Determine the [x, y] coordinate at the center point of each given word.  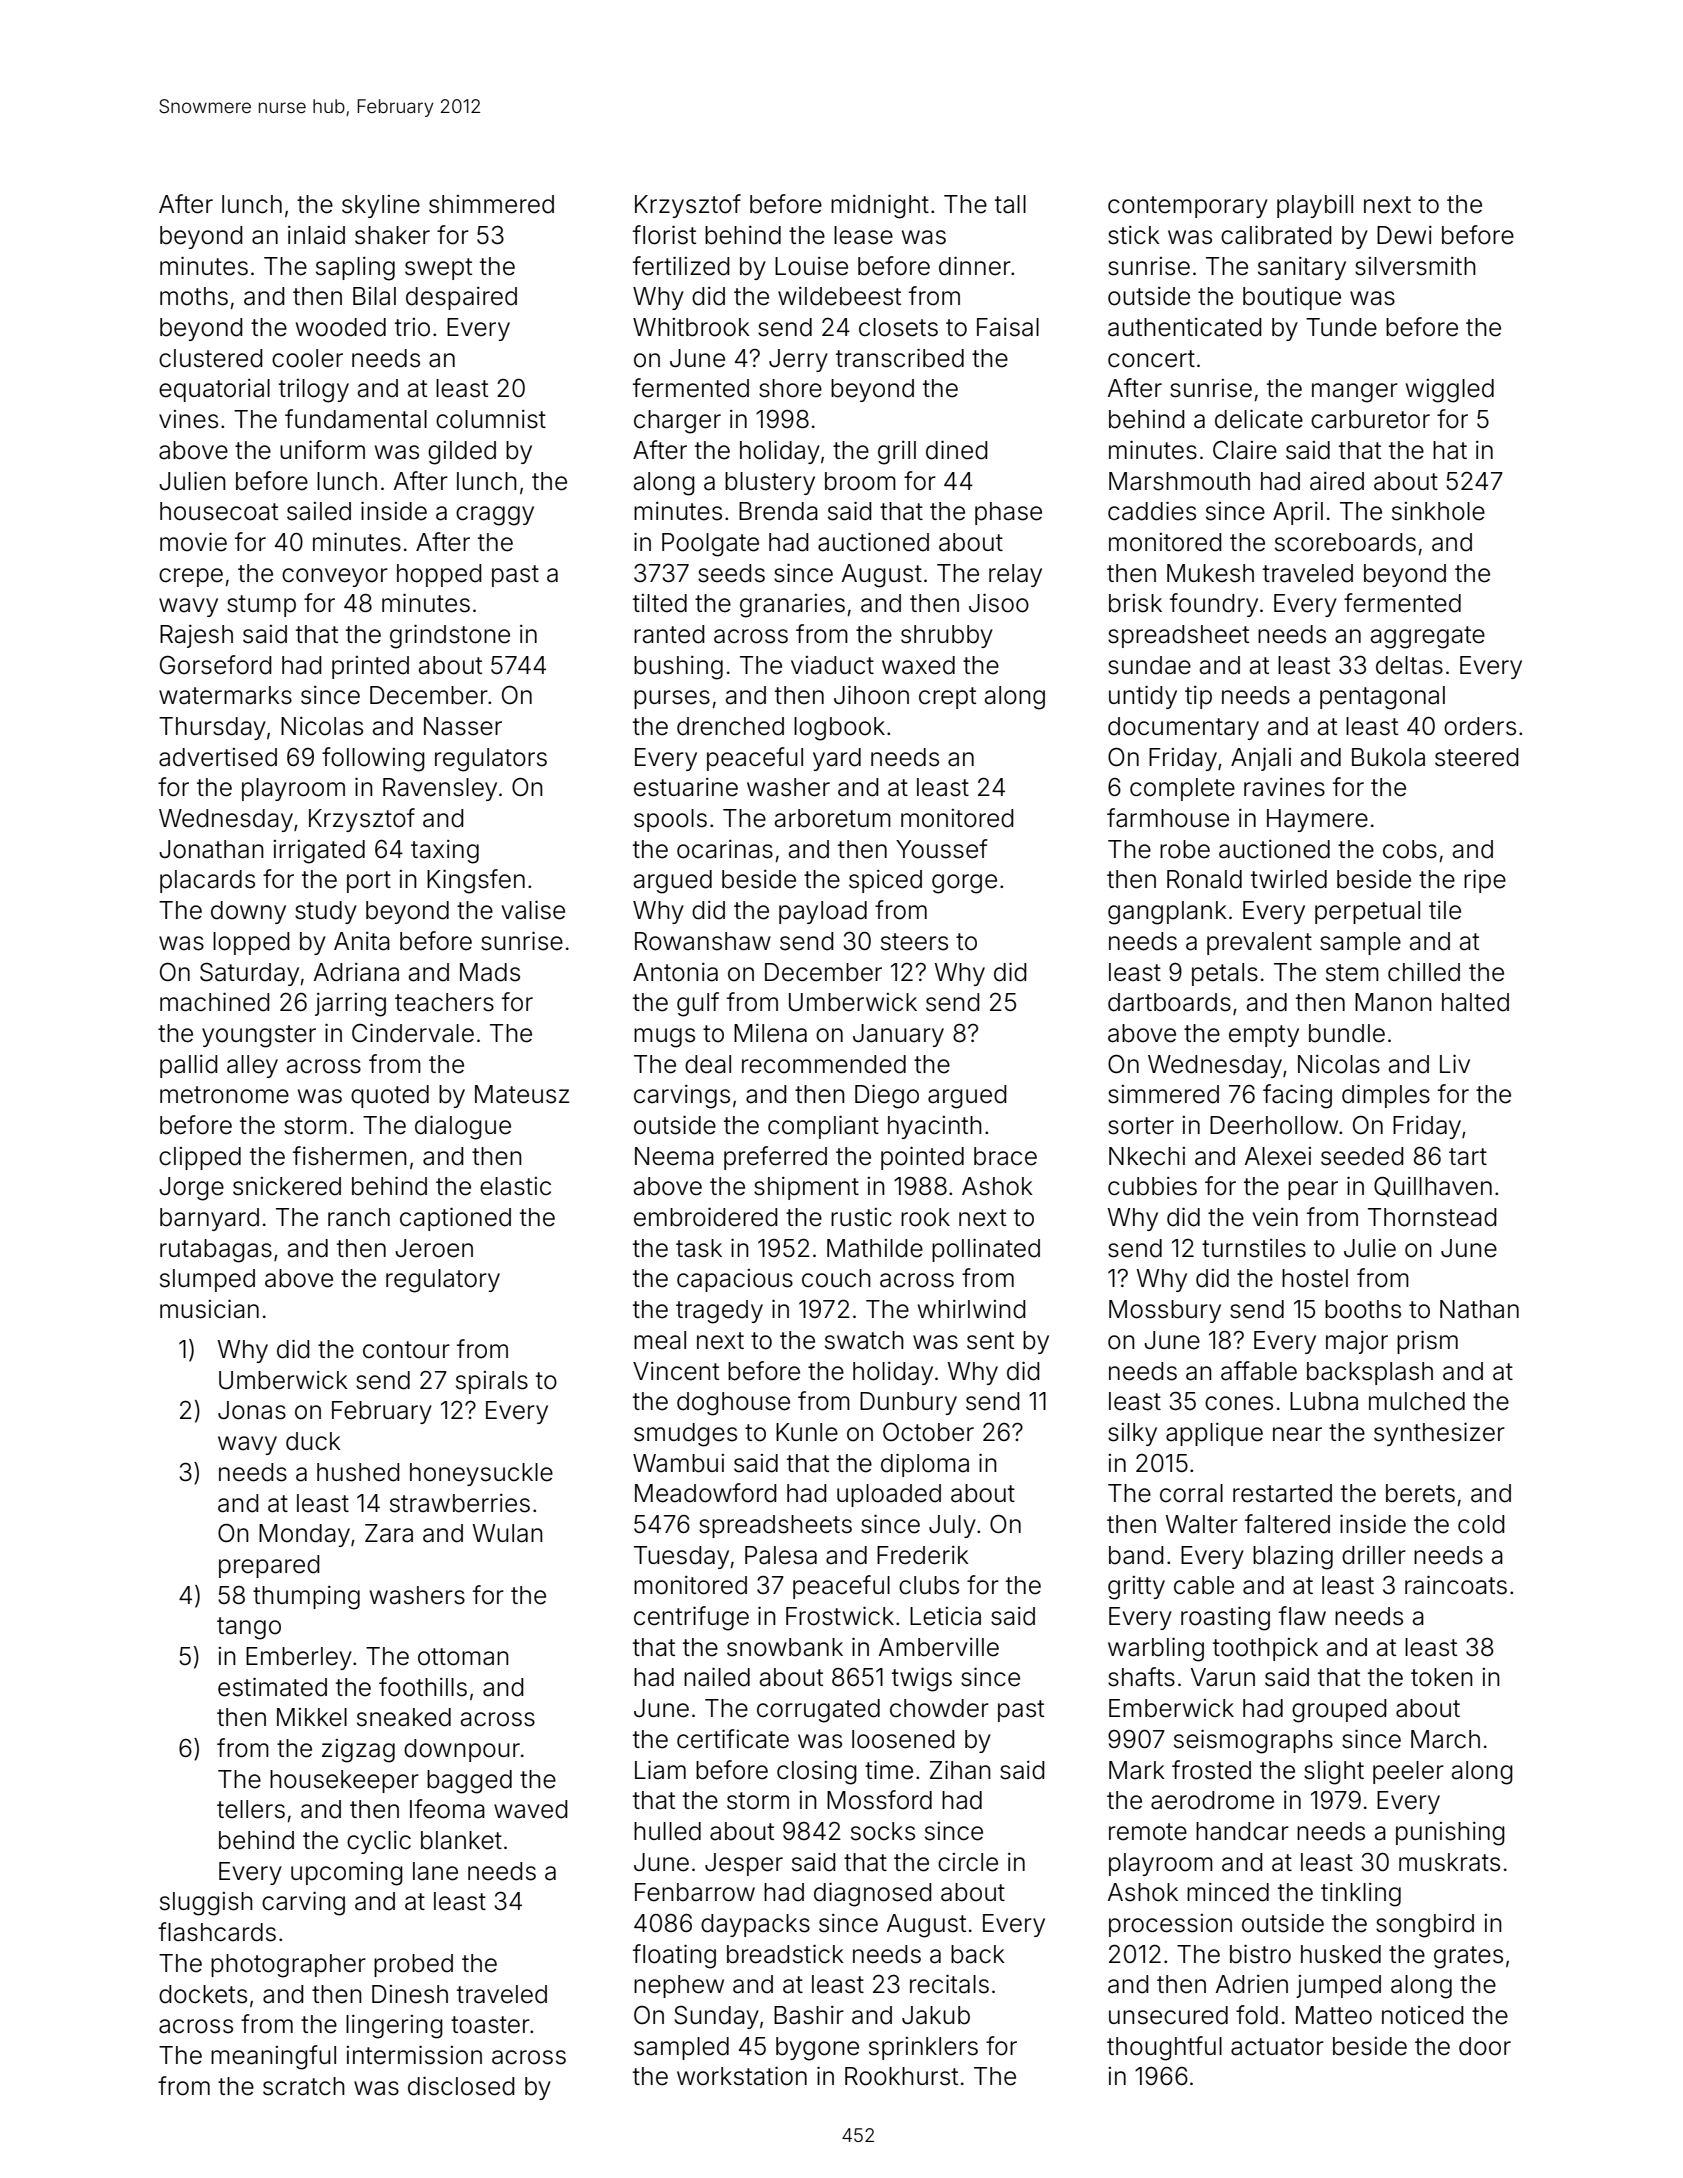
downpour [462, 1750]
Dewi [1404, 235]
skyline [381, 206]
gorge [964, 884]
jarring [350, 1005]
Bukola [1388, 757]
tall [1010, 204]
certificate [733, 1739]
